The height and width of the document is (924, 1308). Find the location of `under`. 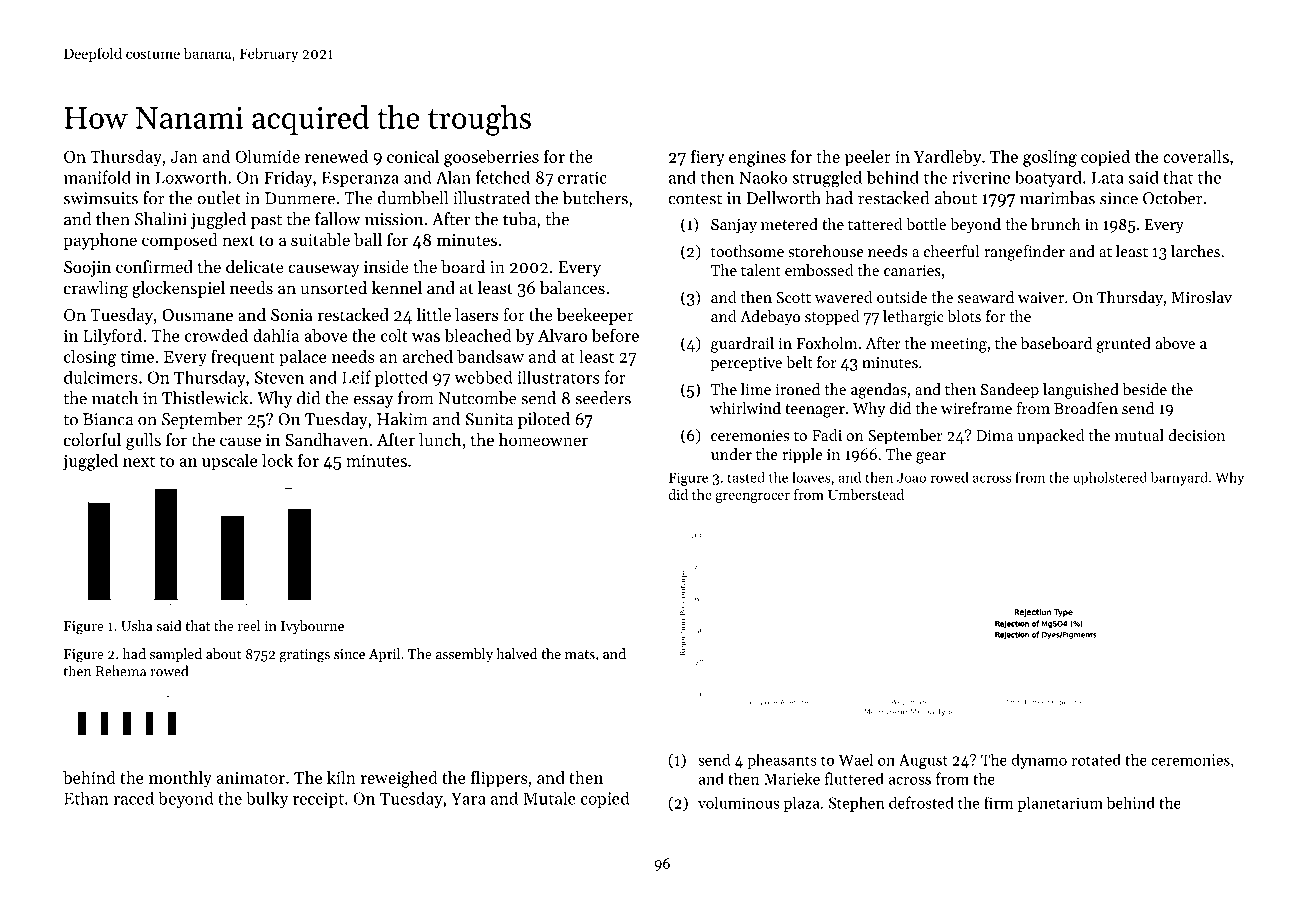

under is located at coordinates (731, 454).
